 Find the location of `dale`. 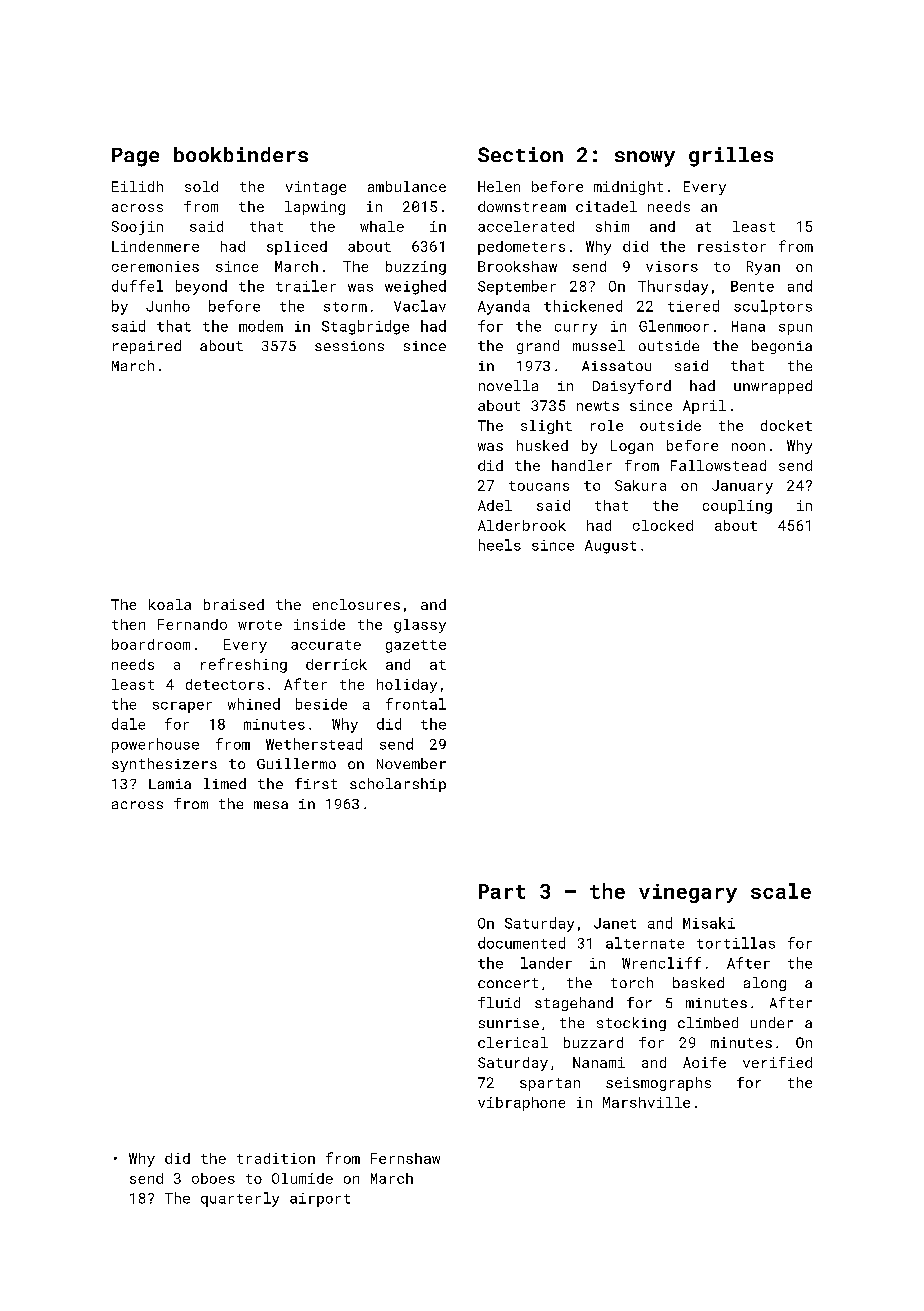

dale is located at coordinates (128, 724).
